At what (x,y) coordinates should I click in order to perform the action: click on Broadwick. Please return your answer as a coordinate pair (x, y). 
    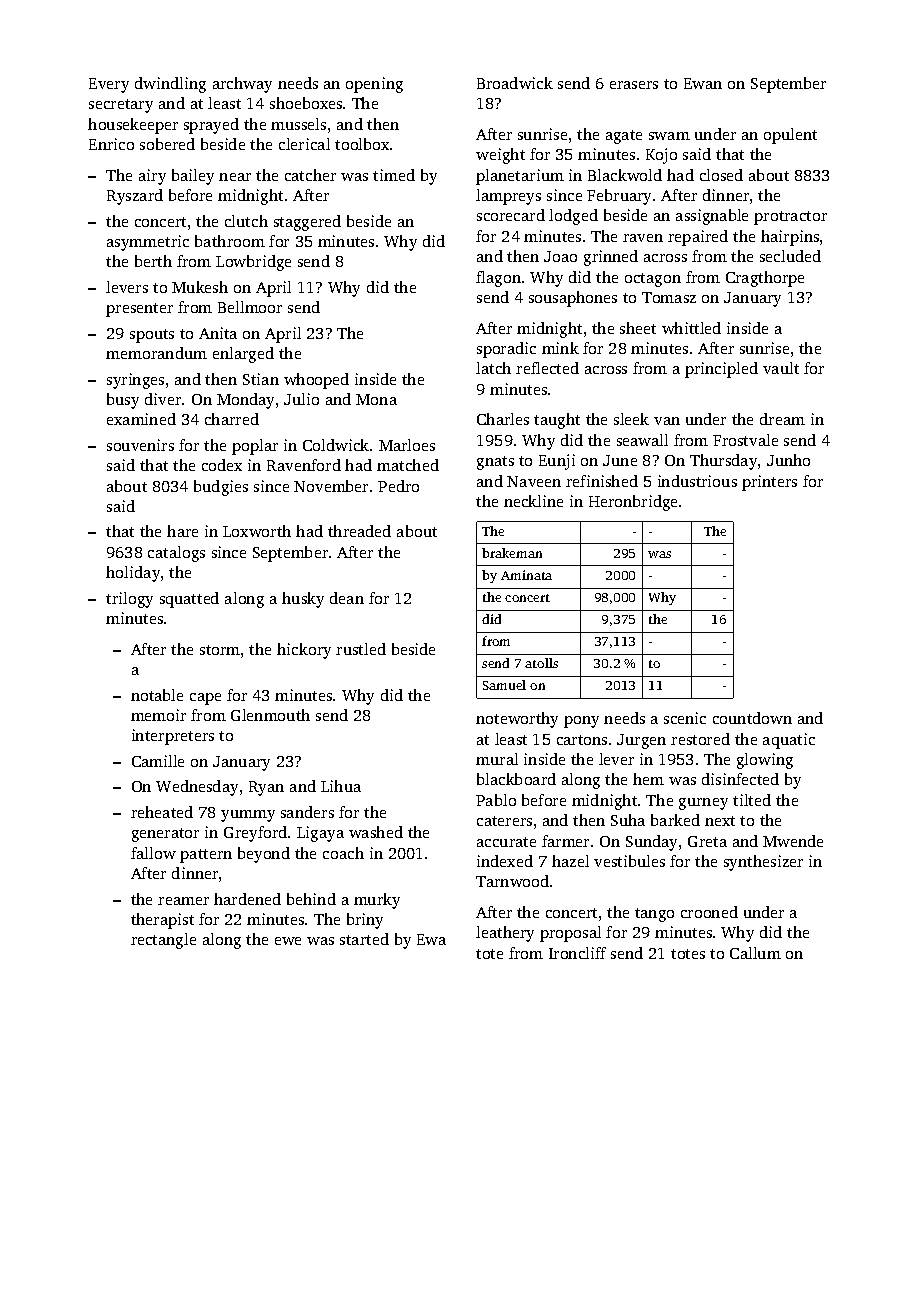
    Looking at the image, I should click on (515, 83).
